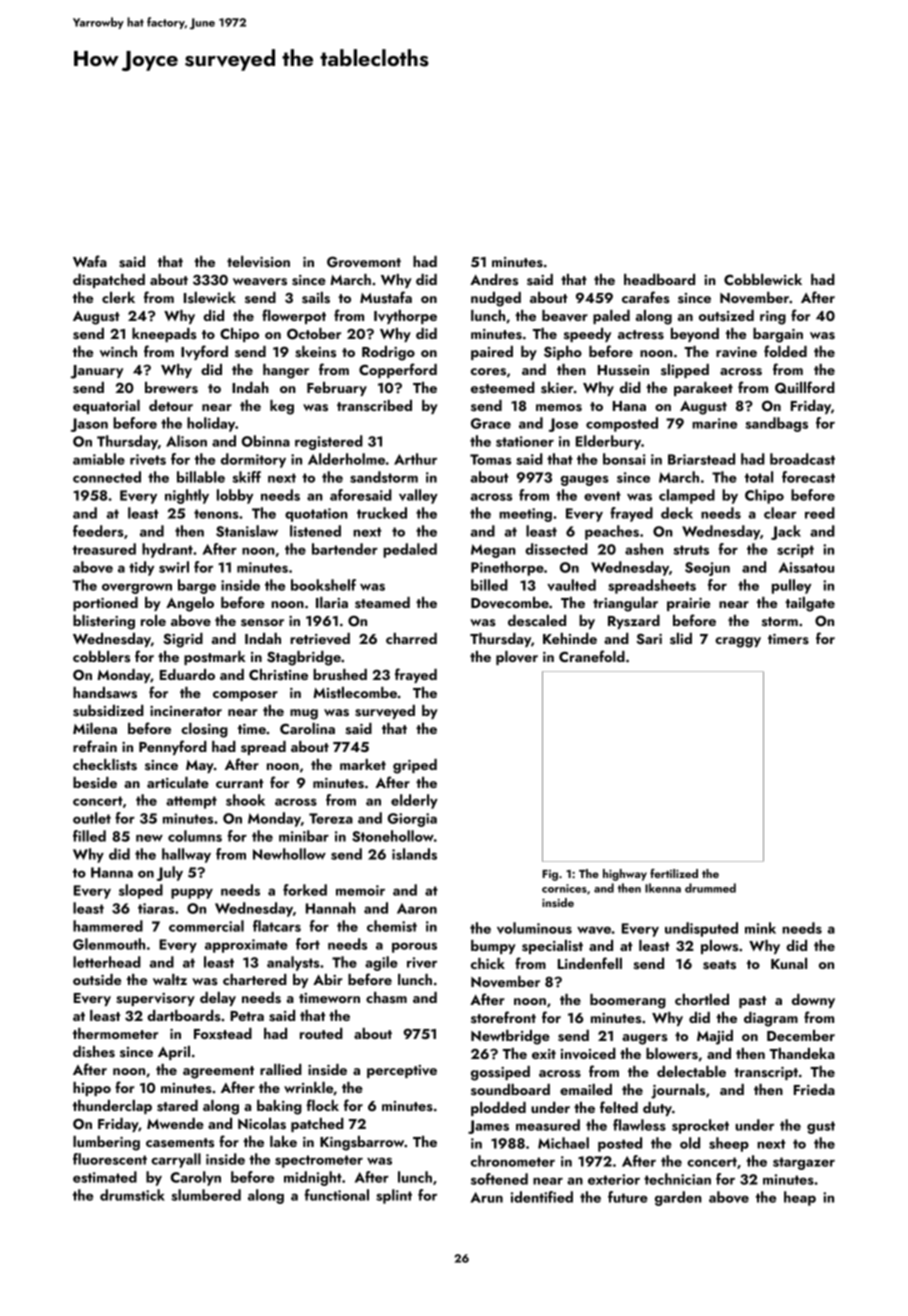 The image size is (908, 1316). I want to click on broadcast, so click(802, 459).
